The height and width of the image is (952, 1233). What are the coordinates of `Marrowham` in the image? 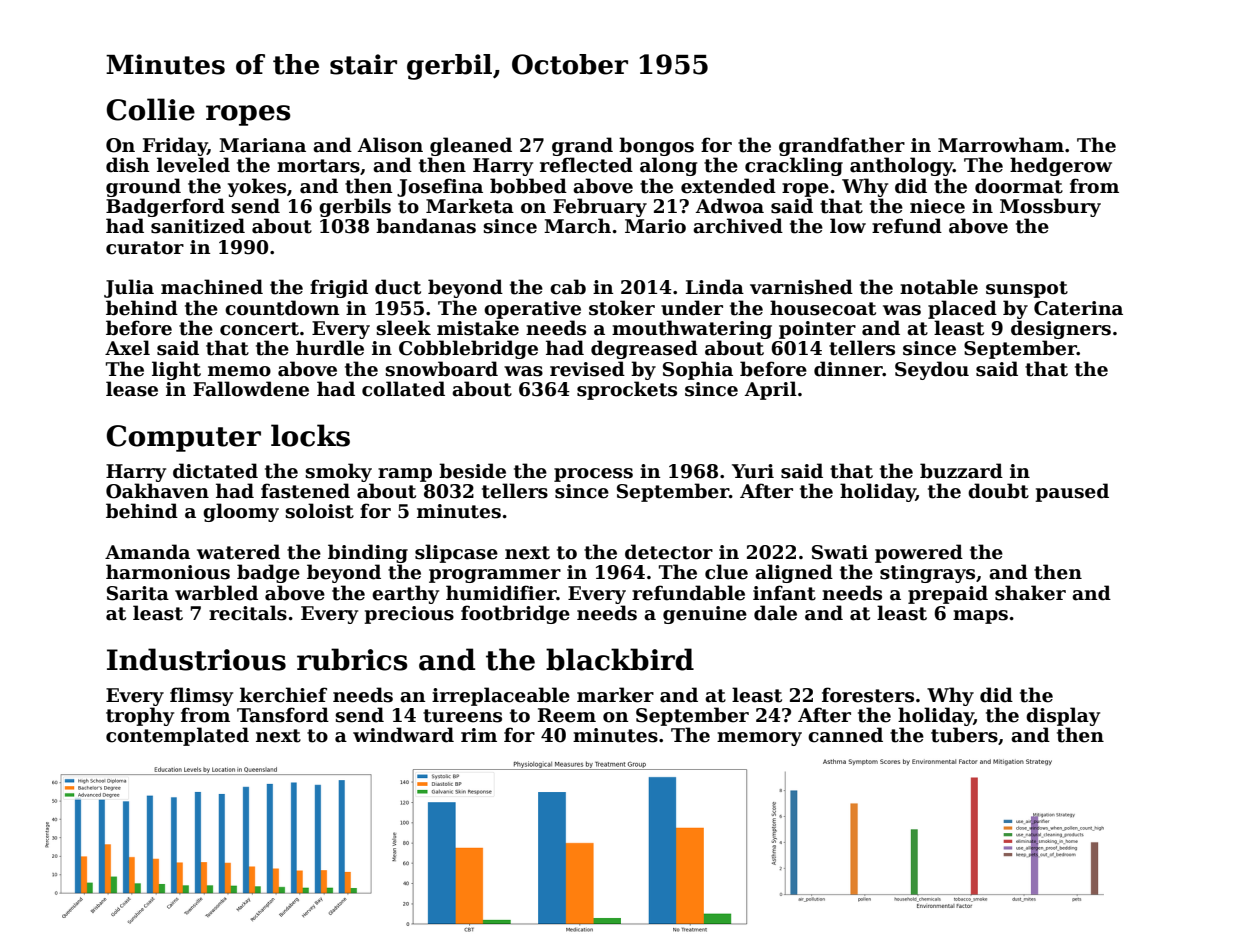 It's located at (1001, 145).
